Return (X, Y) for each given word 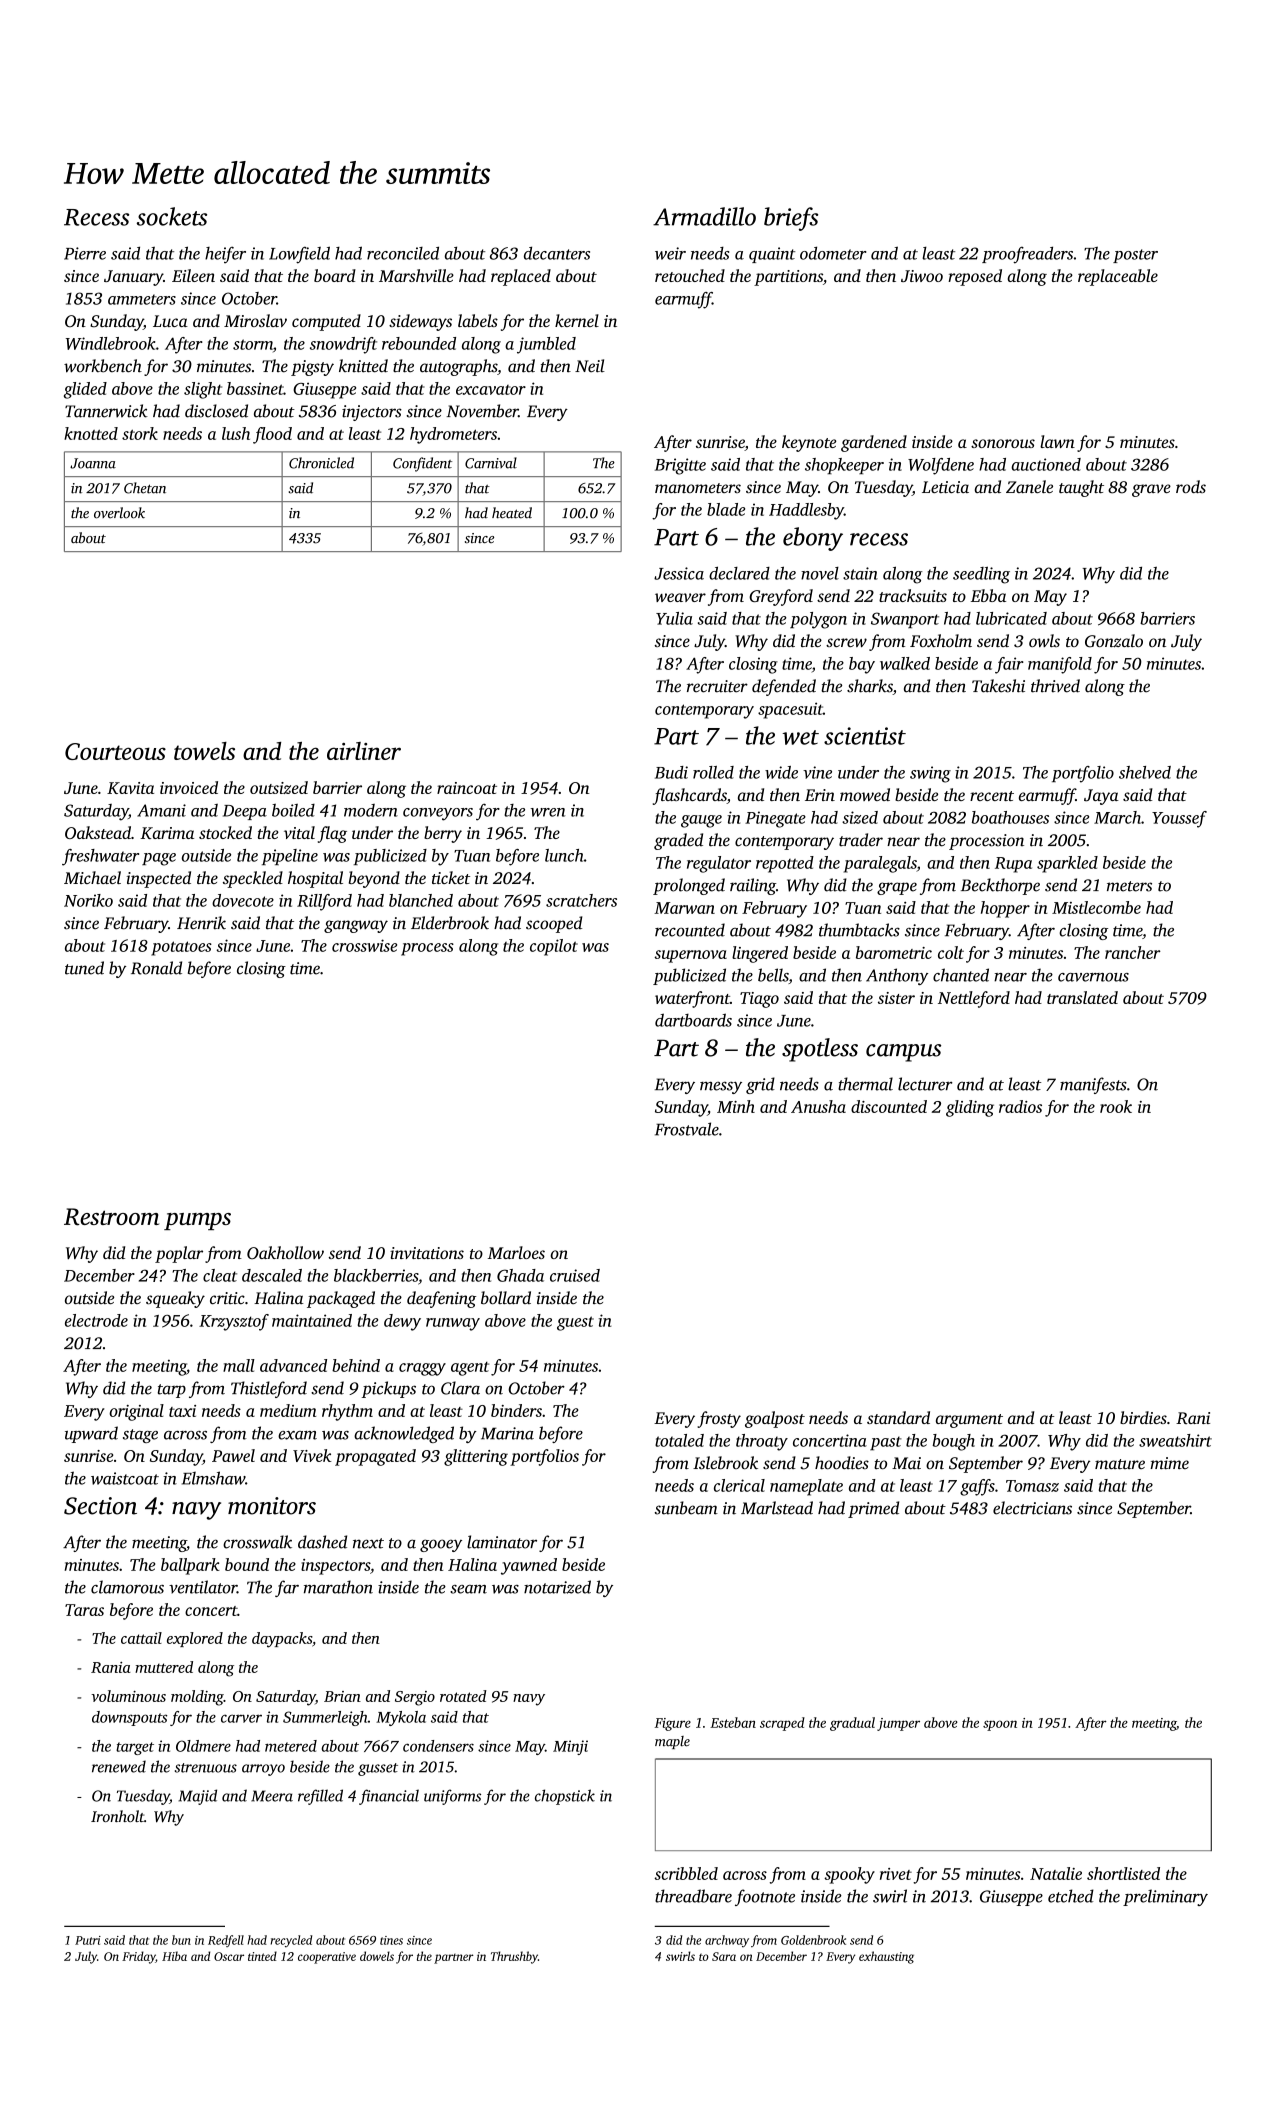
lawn (1057, 441)
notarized (557, 1587)
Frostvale (687, 1129)
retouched (690, 275)
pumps (197, 1221)
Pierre (85, 253)
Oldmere (203, 1746)
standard (898, 1417)
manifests (1093, 1085)
